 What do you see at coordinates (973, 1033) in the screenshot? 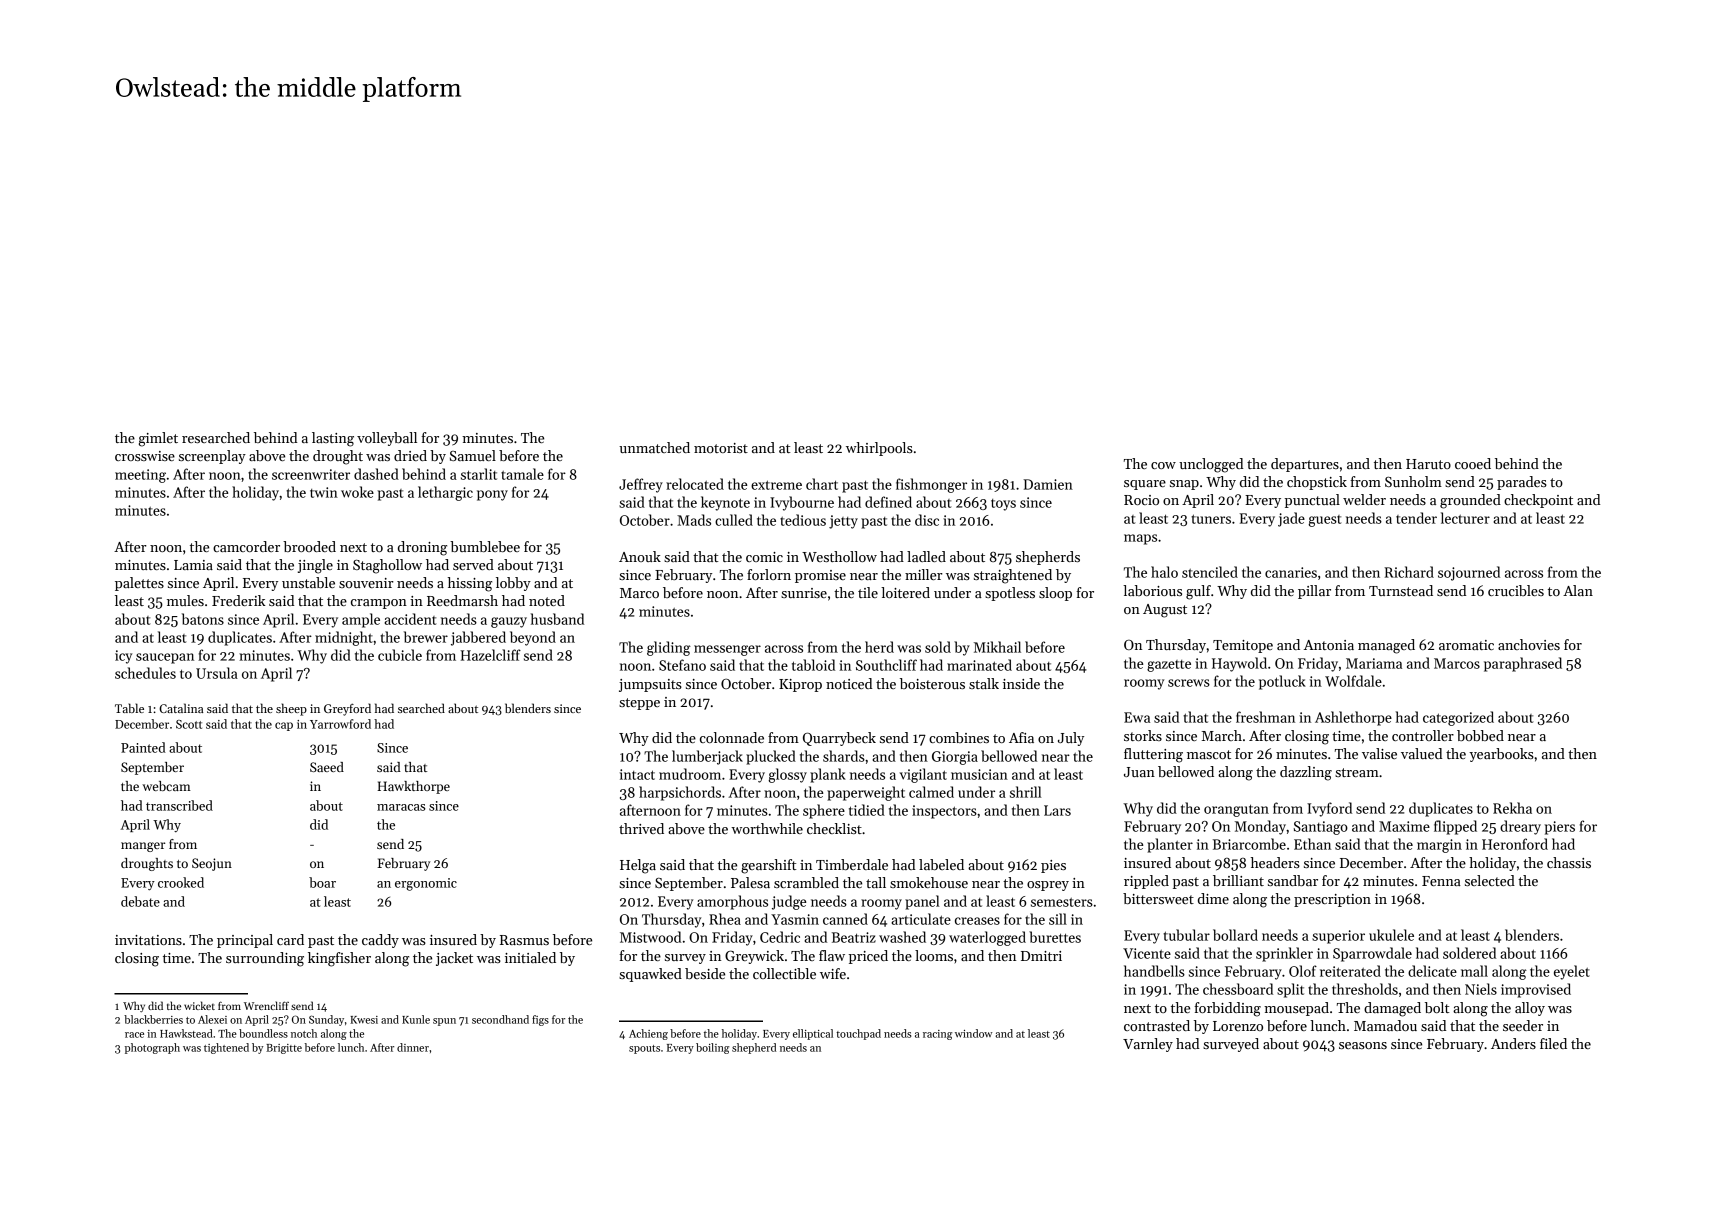
I see `window` at bounding box center [973, 1033].
